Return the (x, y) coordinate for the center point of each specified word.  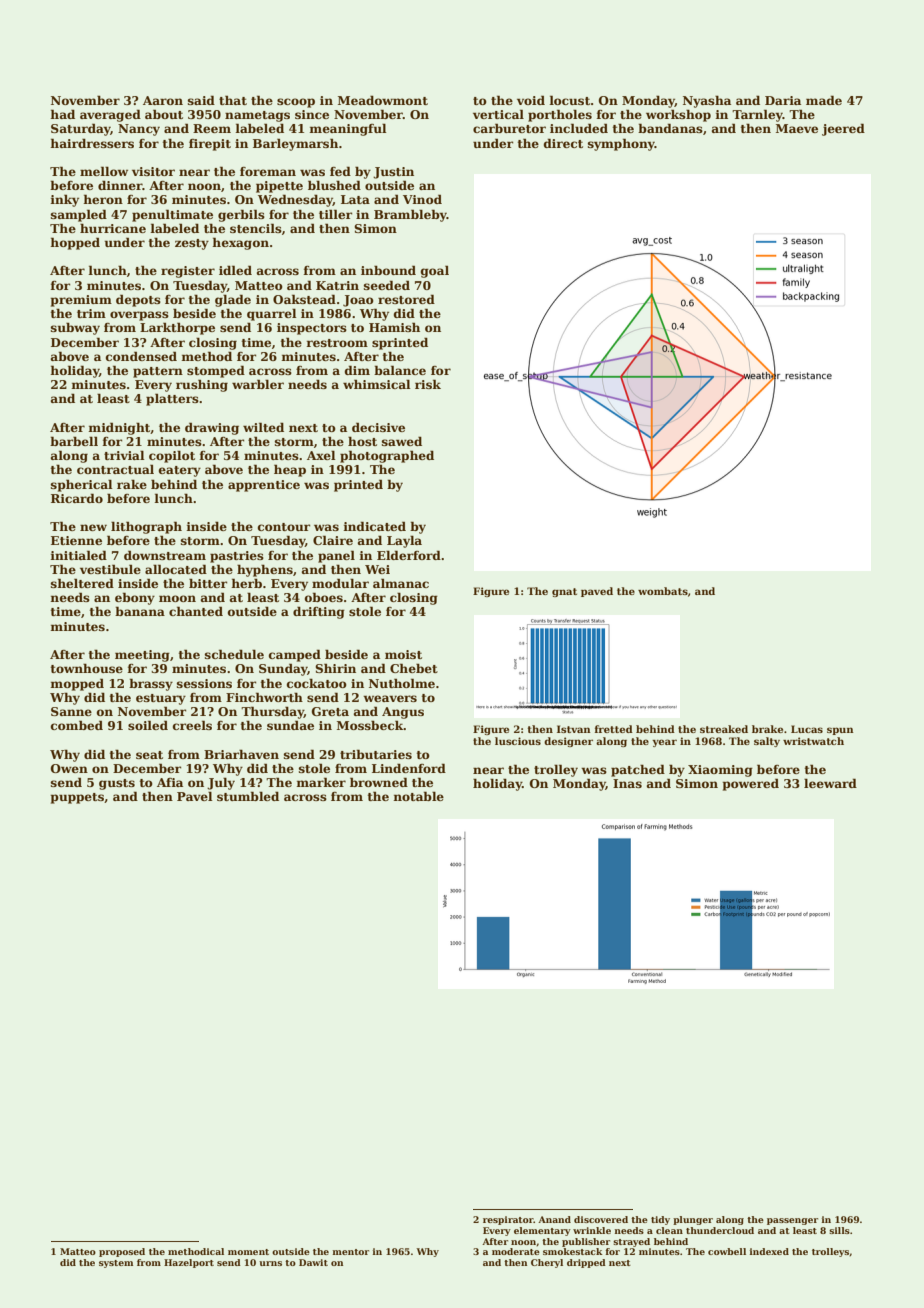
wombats (663, 591)
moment (248, 1252)
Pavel (195, 796)
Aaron (163, 100)
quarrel (272, 314)
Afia (170, 782)
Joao (358, 301)
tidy (660, 1220)
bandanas (670, 128)
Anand (554, 1219)
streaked (724, 729)
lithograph (146, 527)
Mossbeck (370, 725)
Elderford (409, 555)
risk (428, 384)
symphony (621, 144)
